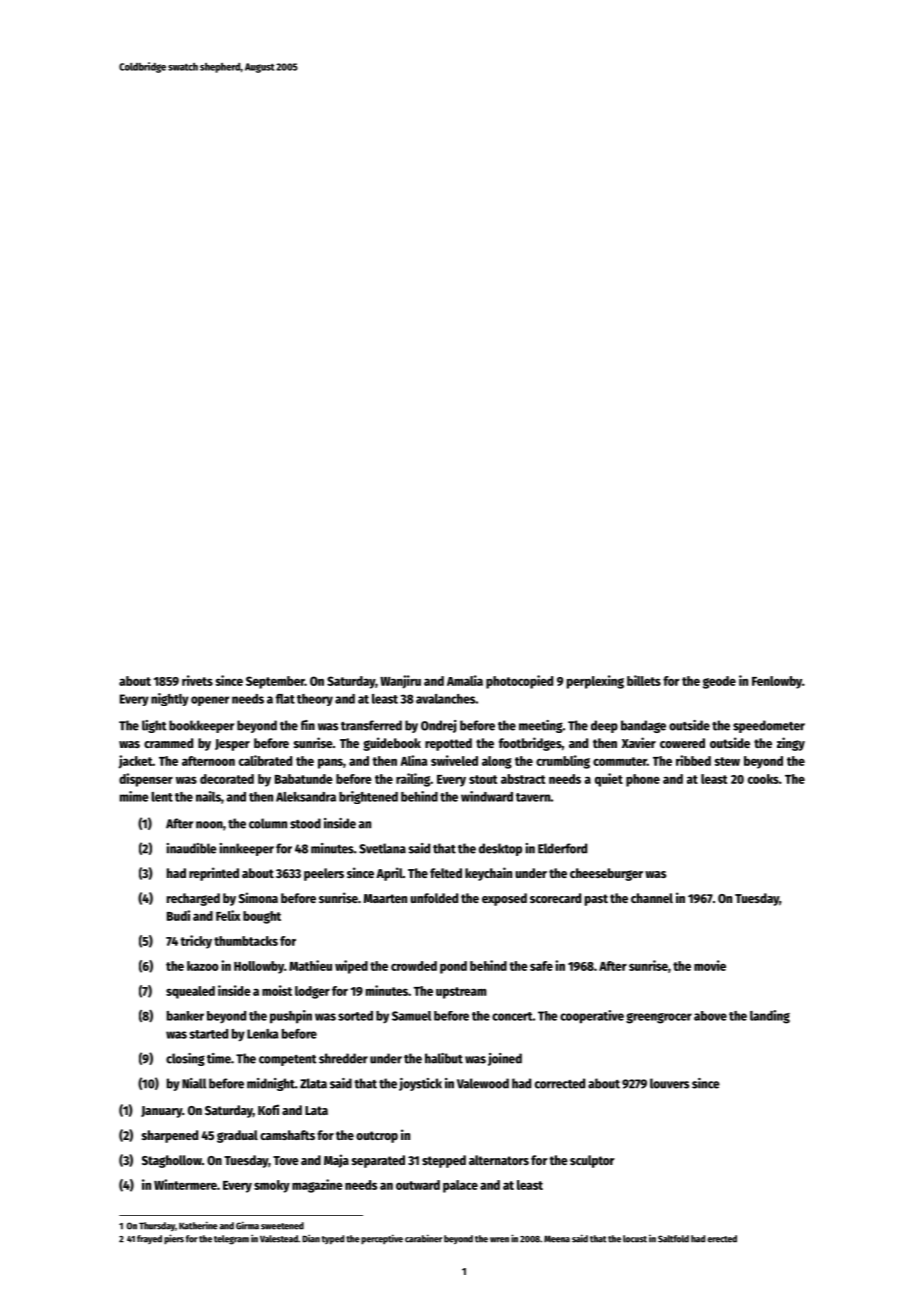  Describe the element at coordinates (512, 1016) in the screenshot. I see `concert` at that location.
